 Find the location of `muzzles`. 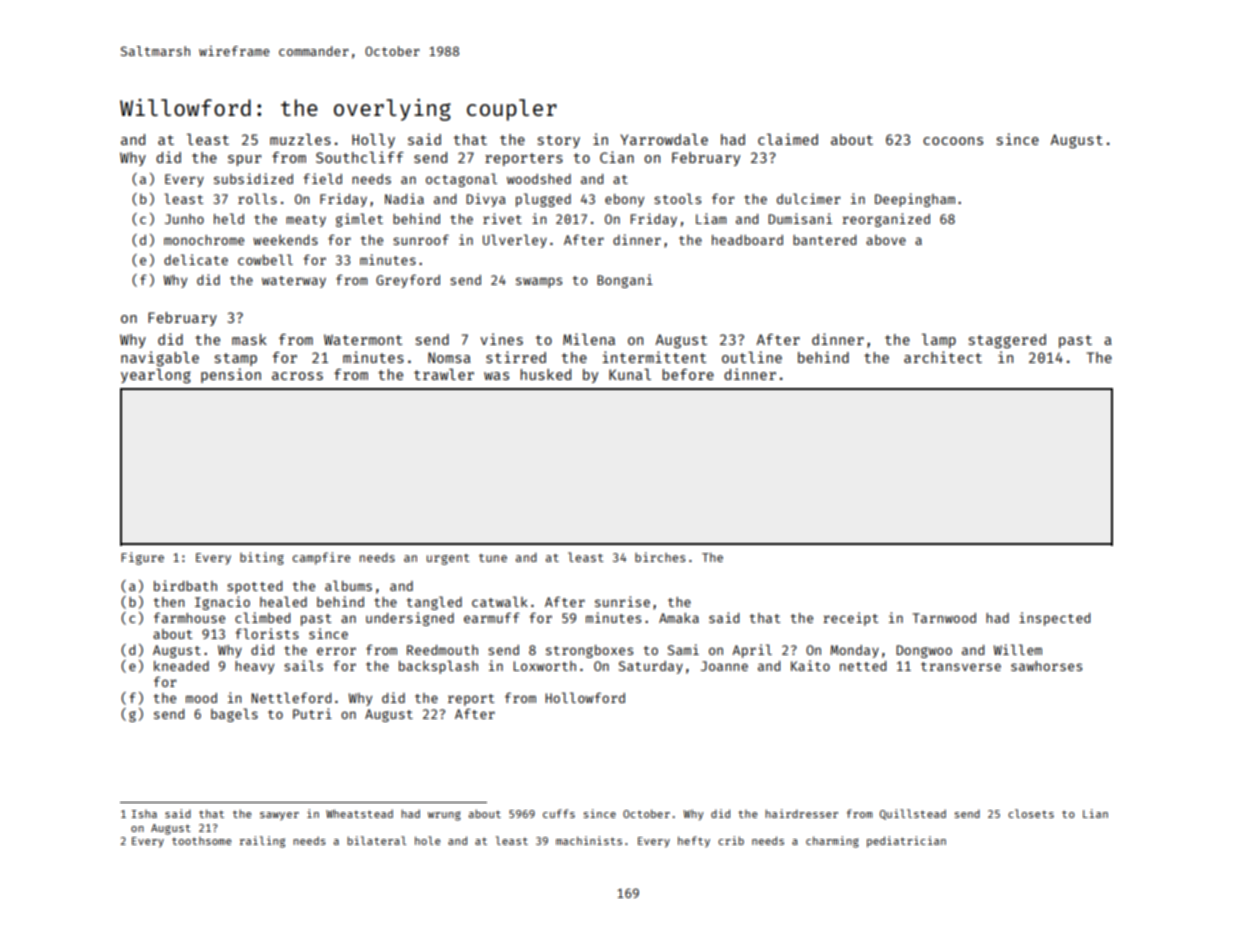

muzzles is located at coordinates (300, 139).
